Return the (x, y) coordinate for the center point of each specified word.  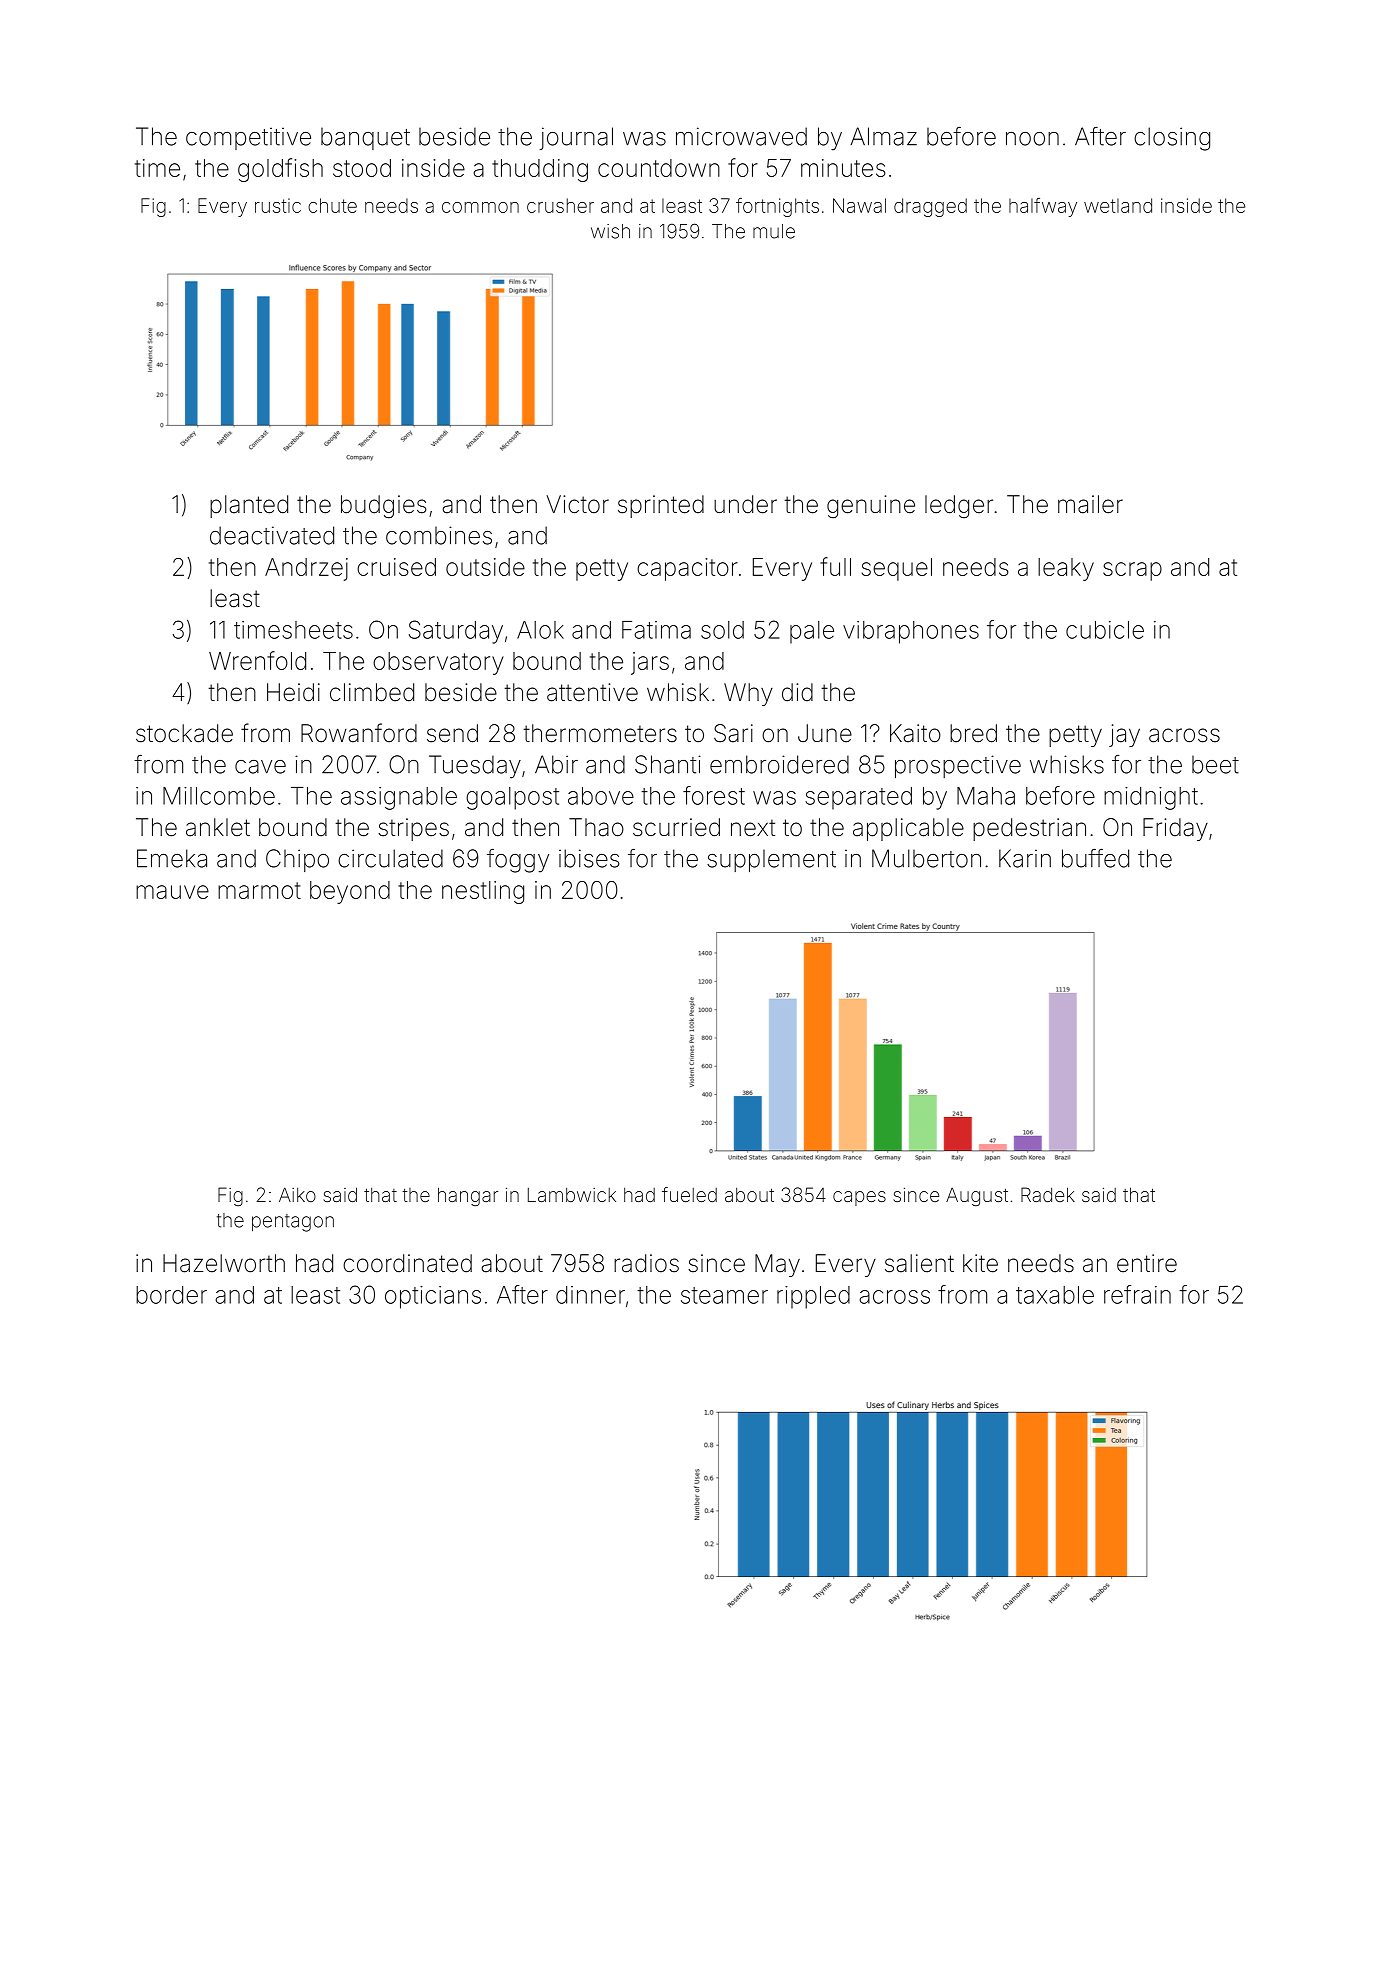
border (171, 1295)
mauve (172, 892)
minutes (843, 168)
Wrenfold (257, 660)
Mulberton (926, 858)
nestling (483, 892)
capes (859, 1198)
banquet (365, 139)
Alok (540, 630)
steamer (724, 1295)
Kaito (915, 733)
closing (1172, 139)
